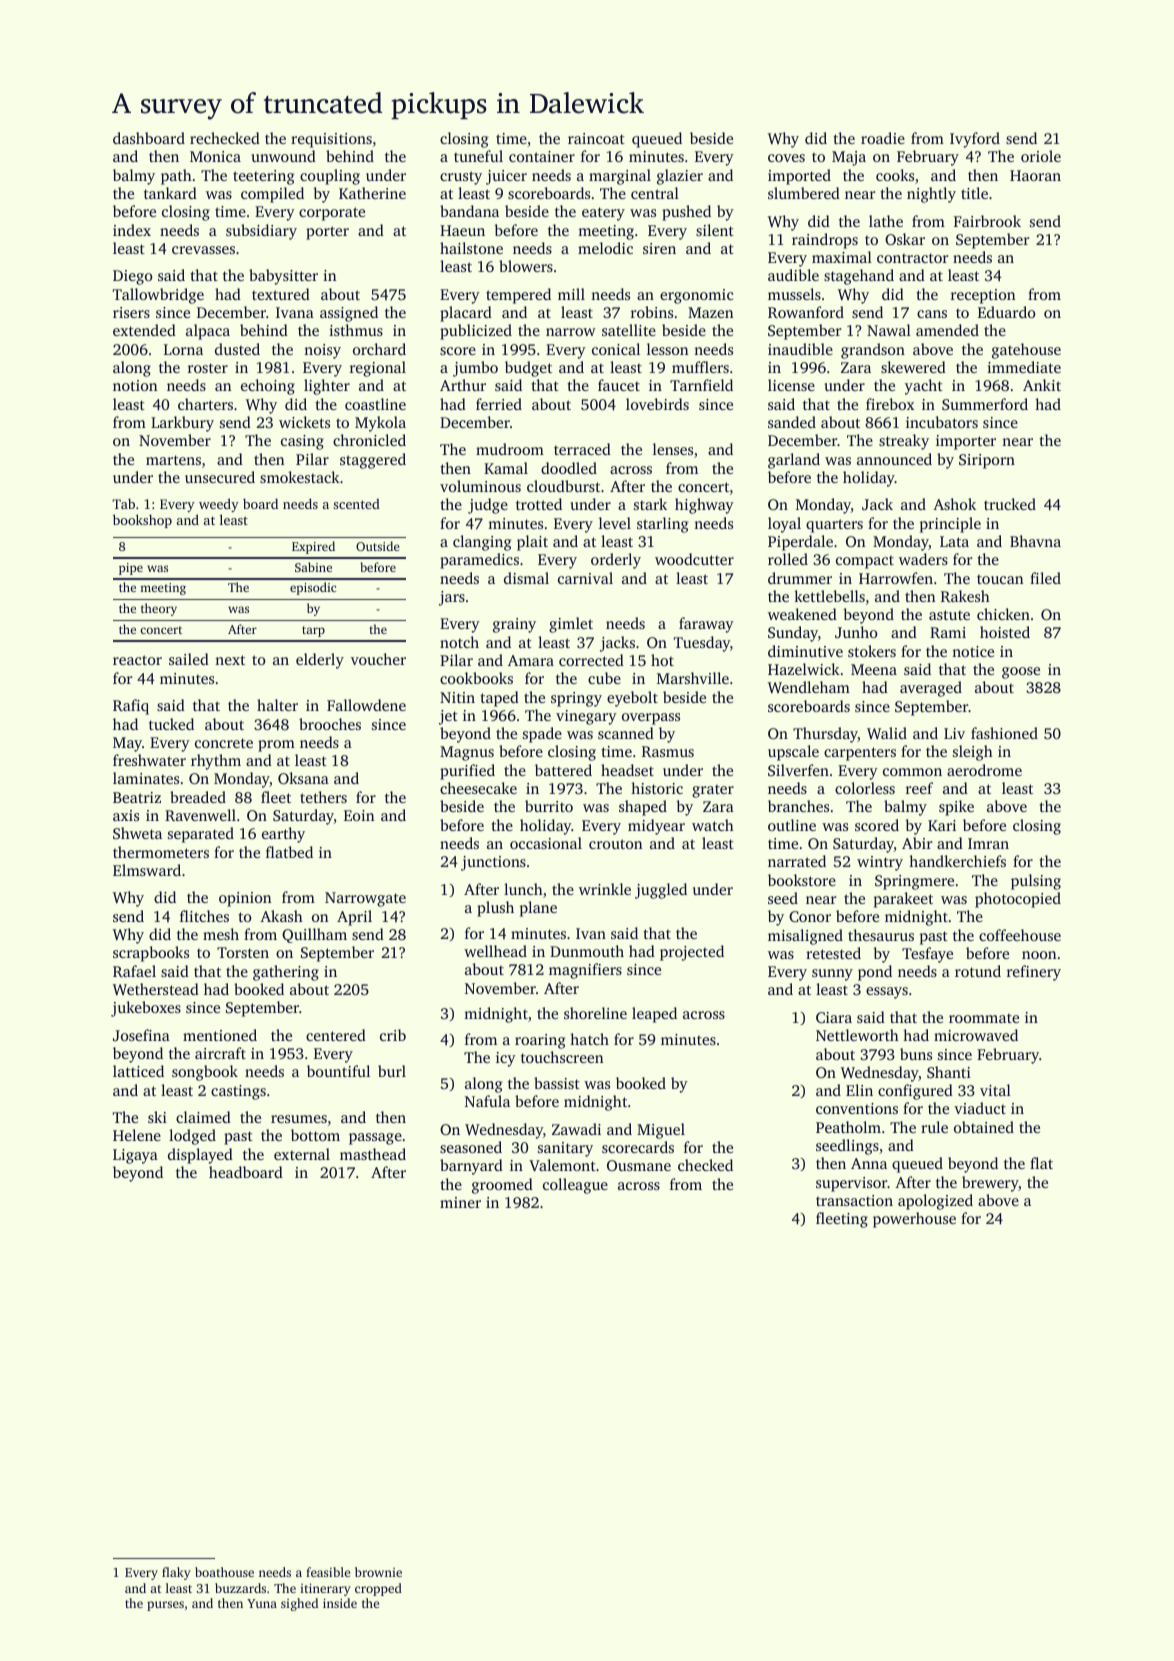 The height and width of the document is (1661, 1174). Describe the element at coordinates (563, 770) in the document. I see `battered` at that location.
